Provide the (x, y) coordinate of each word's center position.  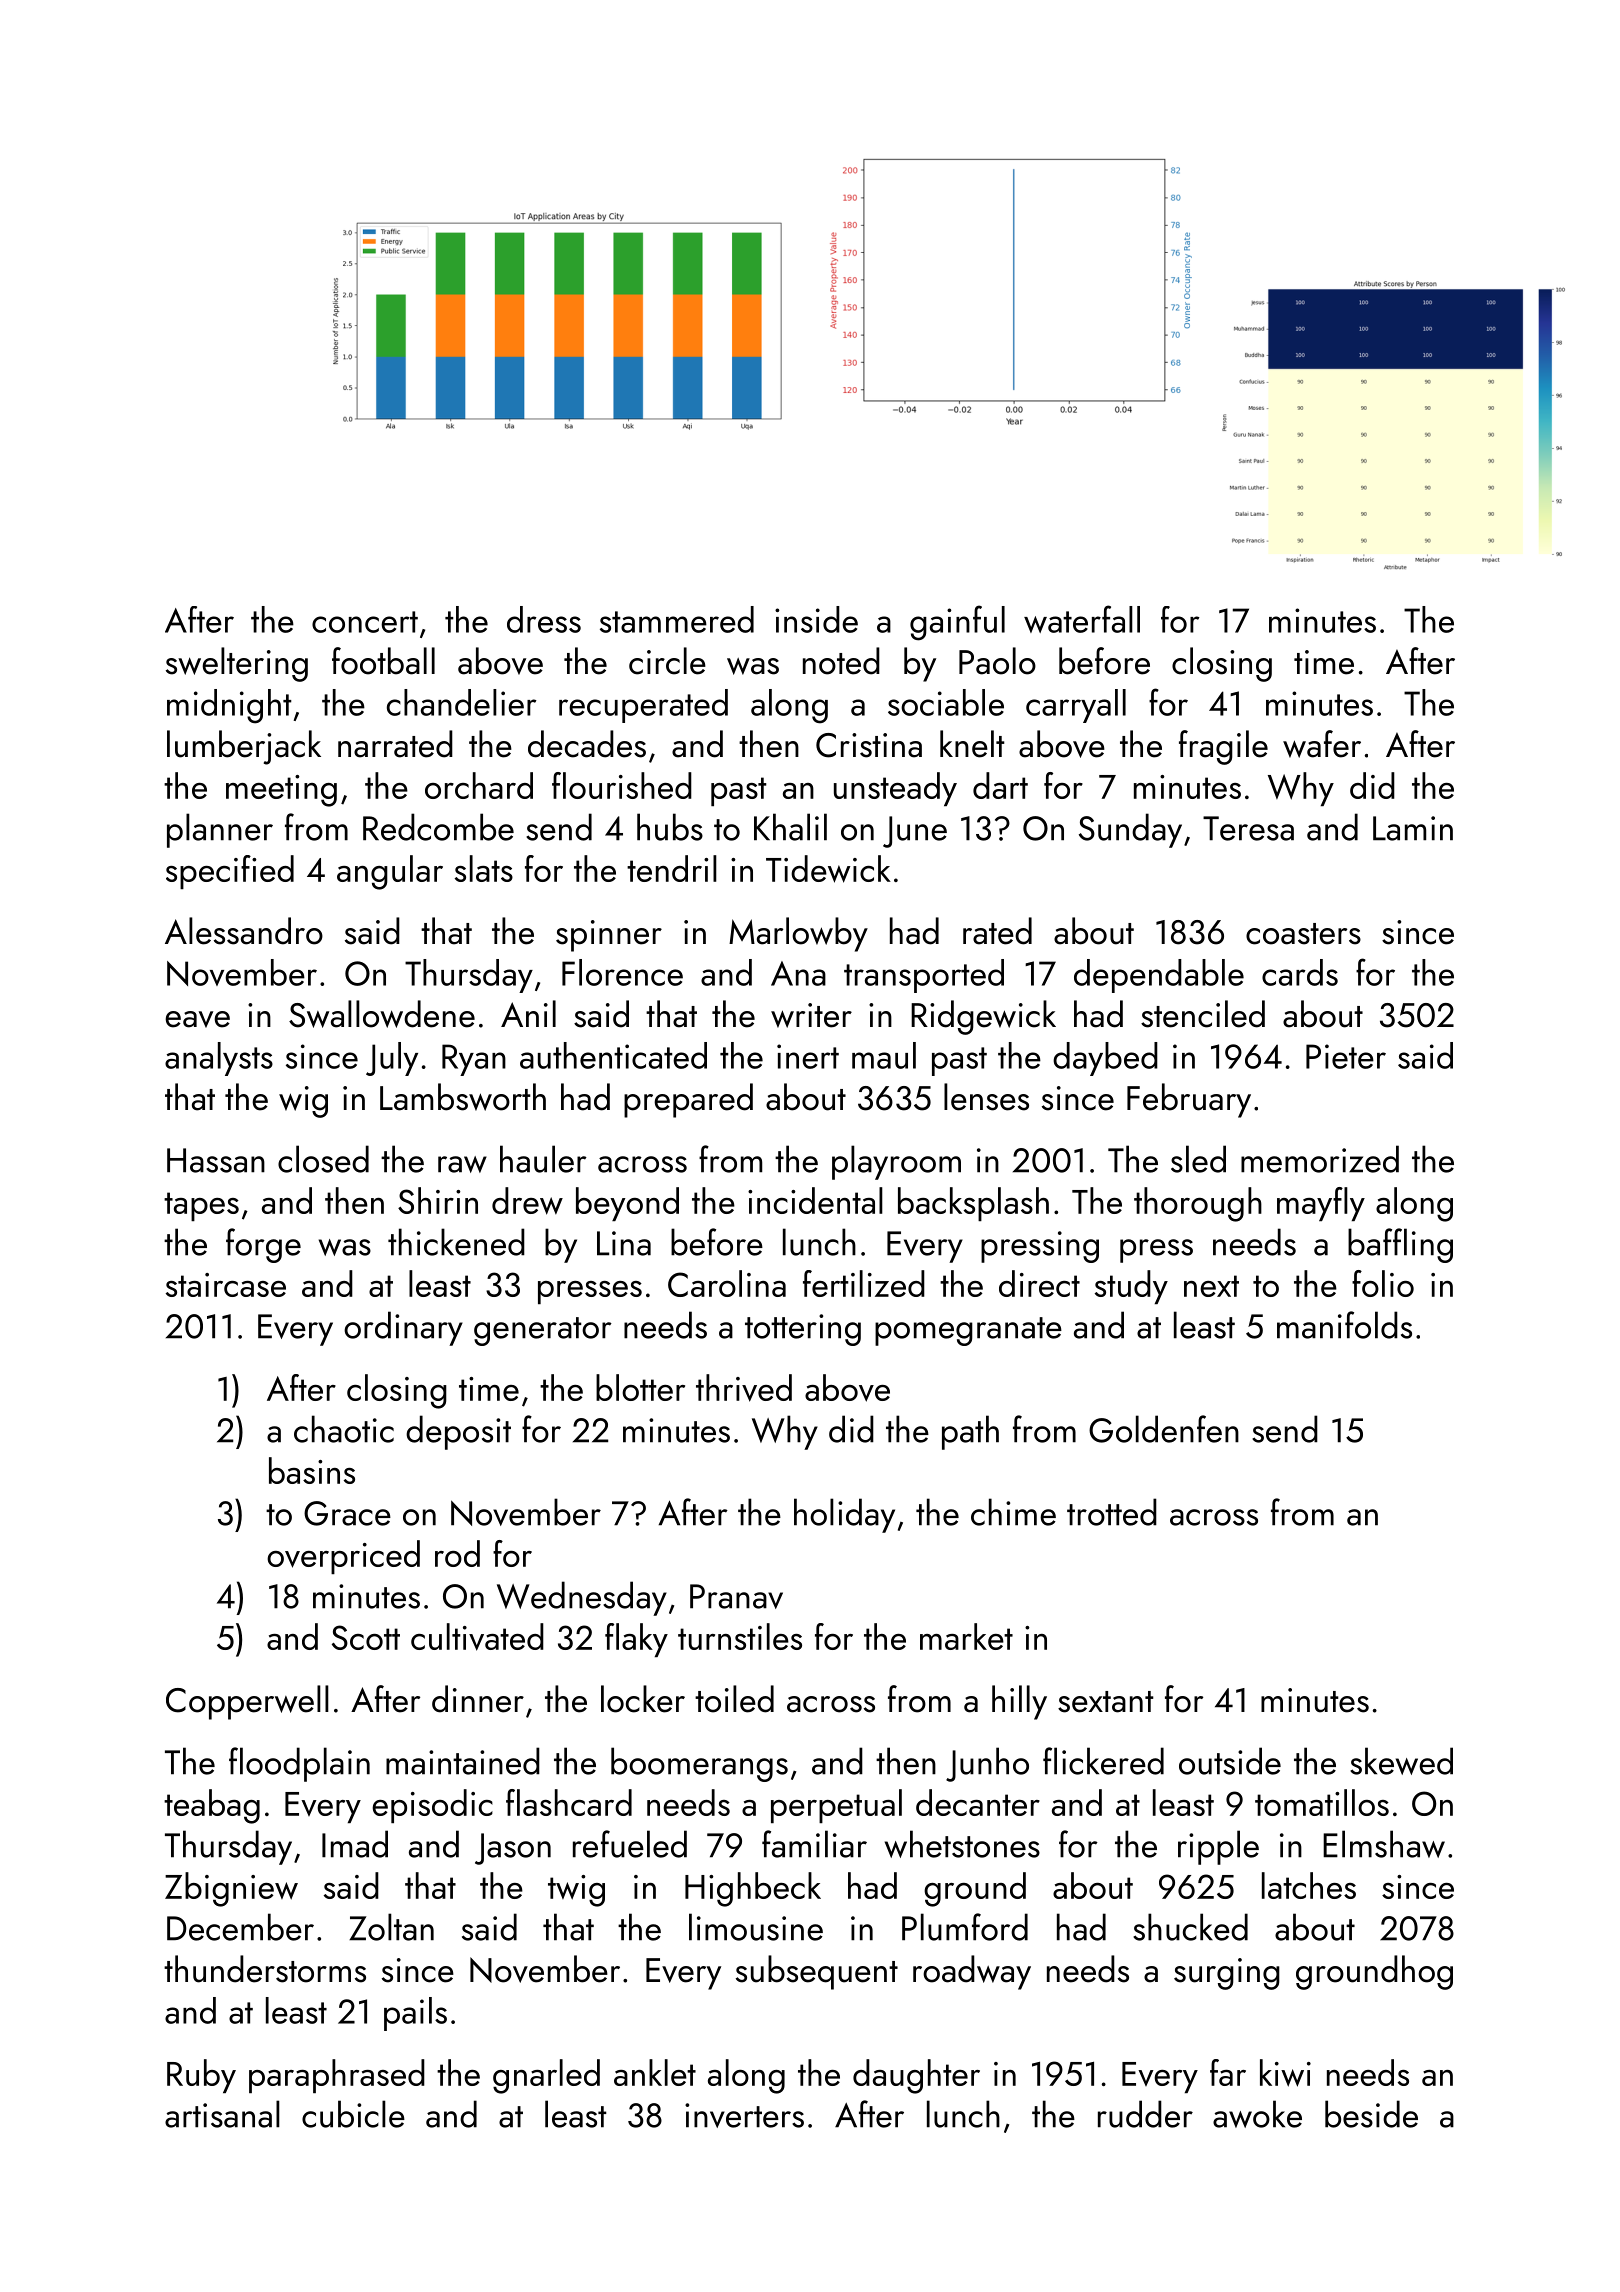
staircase (226, 1285)
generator (543, 1331)
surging (1227, 1974)
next (1211, 1286)
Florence (622, 972)
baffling (1400, 1245)
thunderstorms (265, 1969)
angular (390, 872)
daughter (916, 2076)
